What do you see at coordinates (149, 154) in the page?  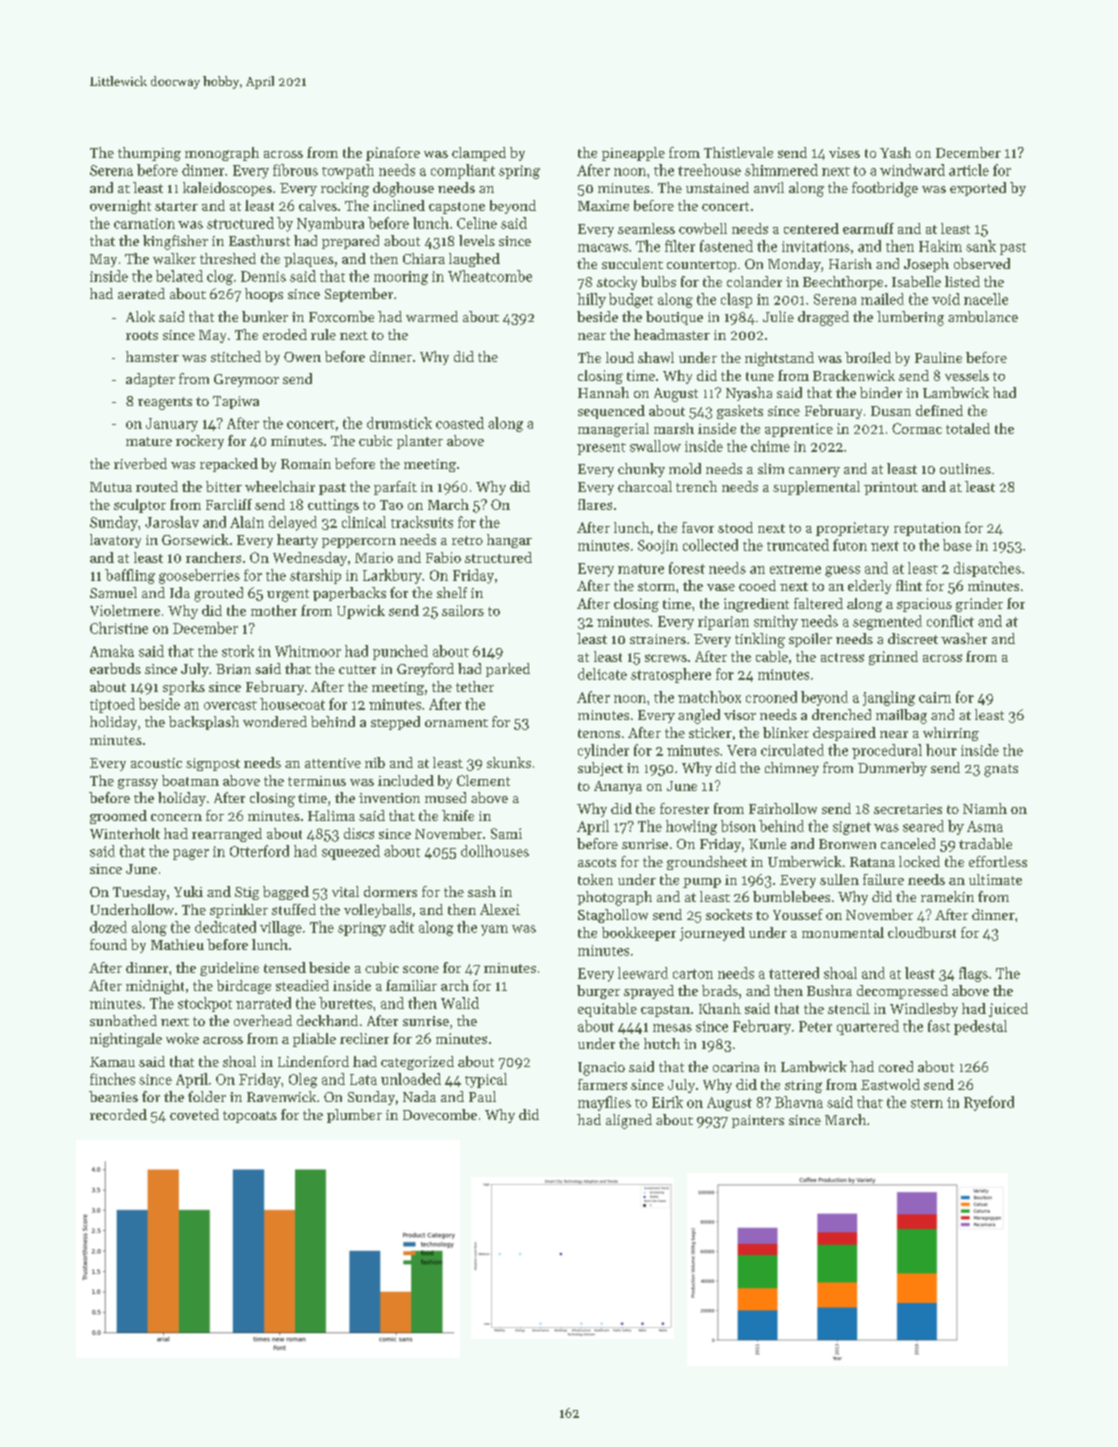 I see `thumping` at bounding box center [149, 154].
